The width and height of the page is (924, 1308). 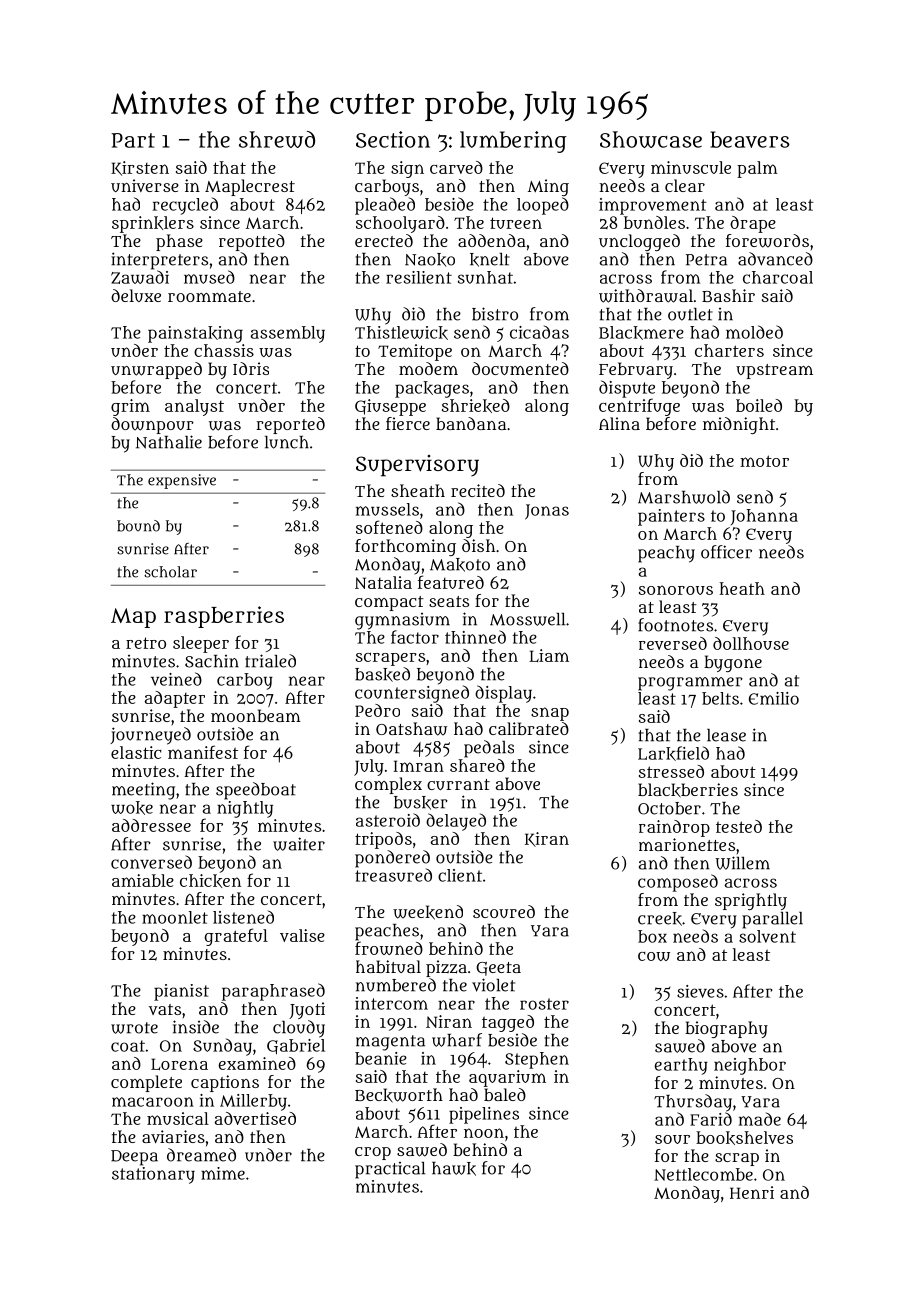 I want to click on peachy, so click(x=666, y=554).
